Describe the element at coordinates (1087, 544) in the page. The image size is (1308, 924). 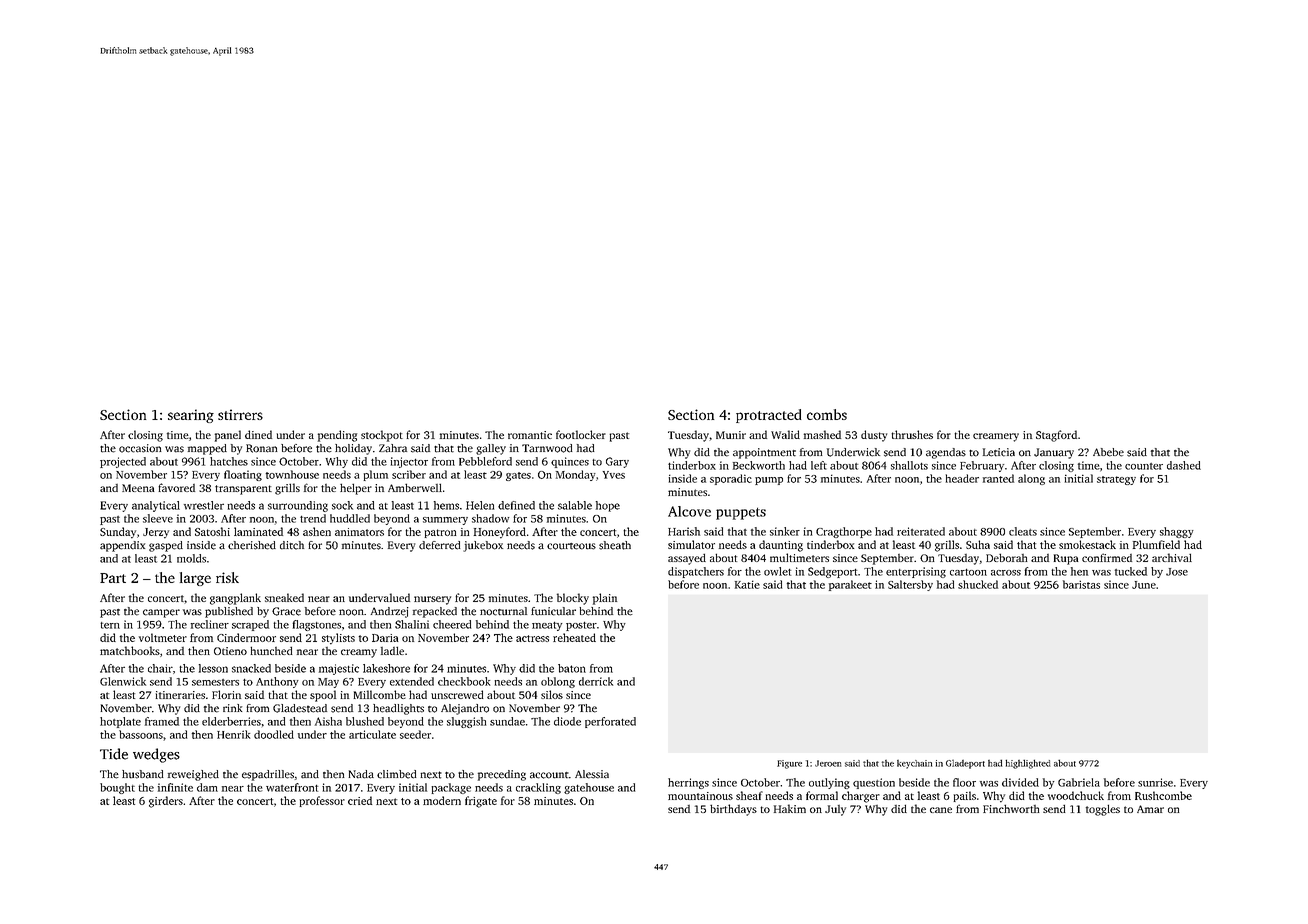
I see `smokestack` at that location.
